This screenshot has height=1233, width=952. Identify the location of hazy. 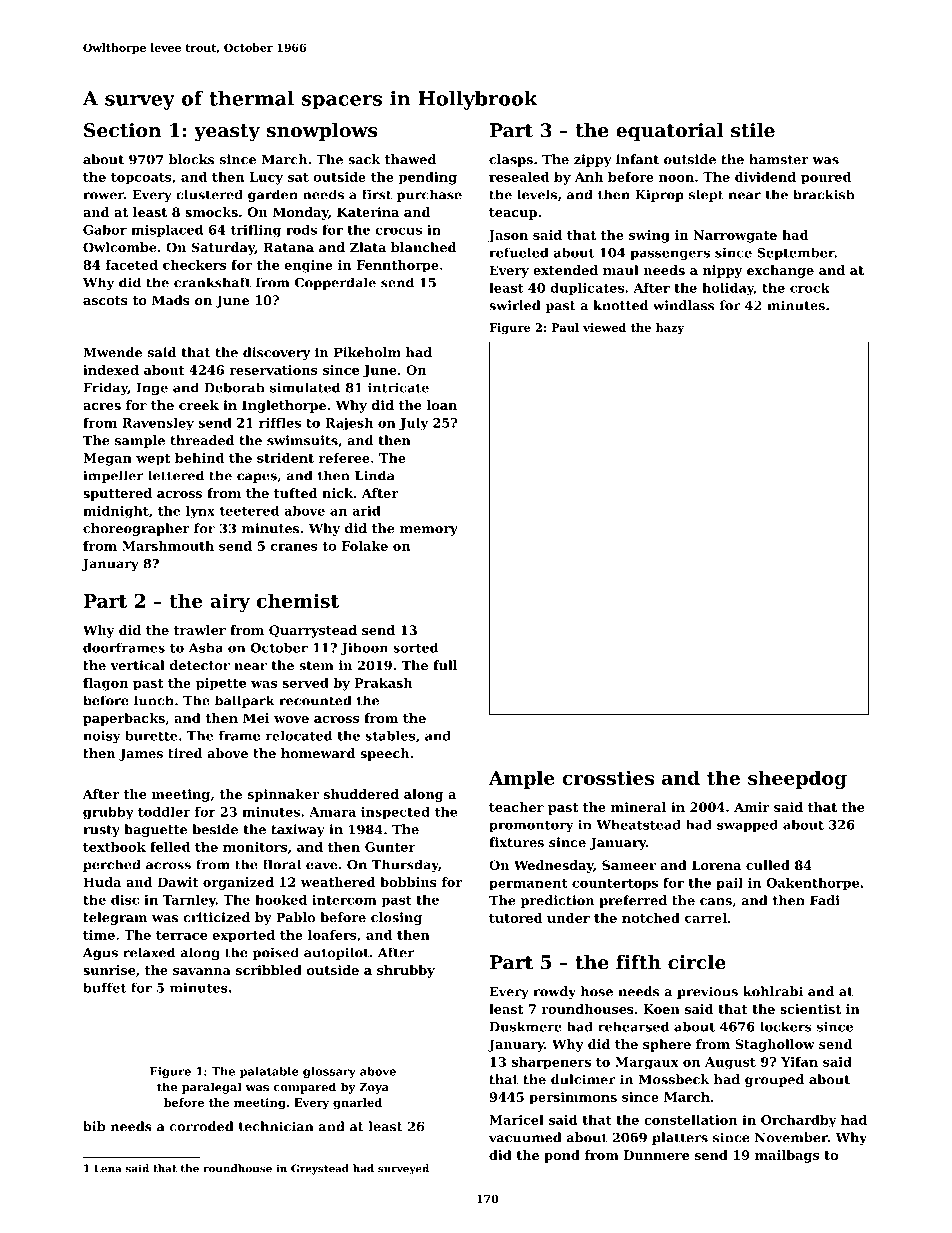
(670, 328).
